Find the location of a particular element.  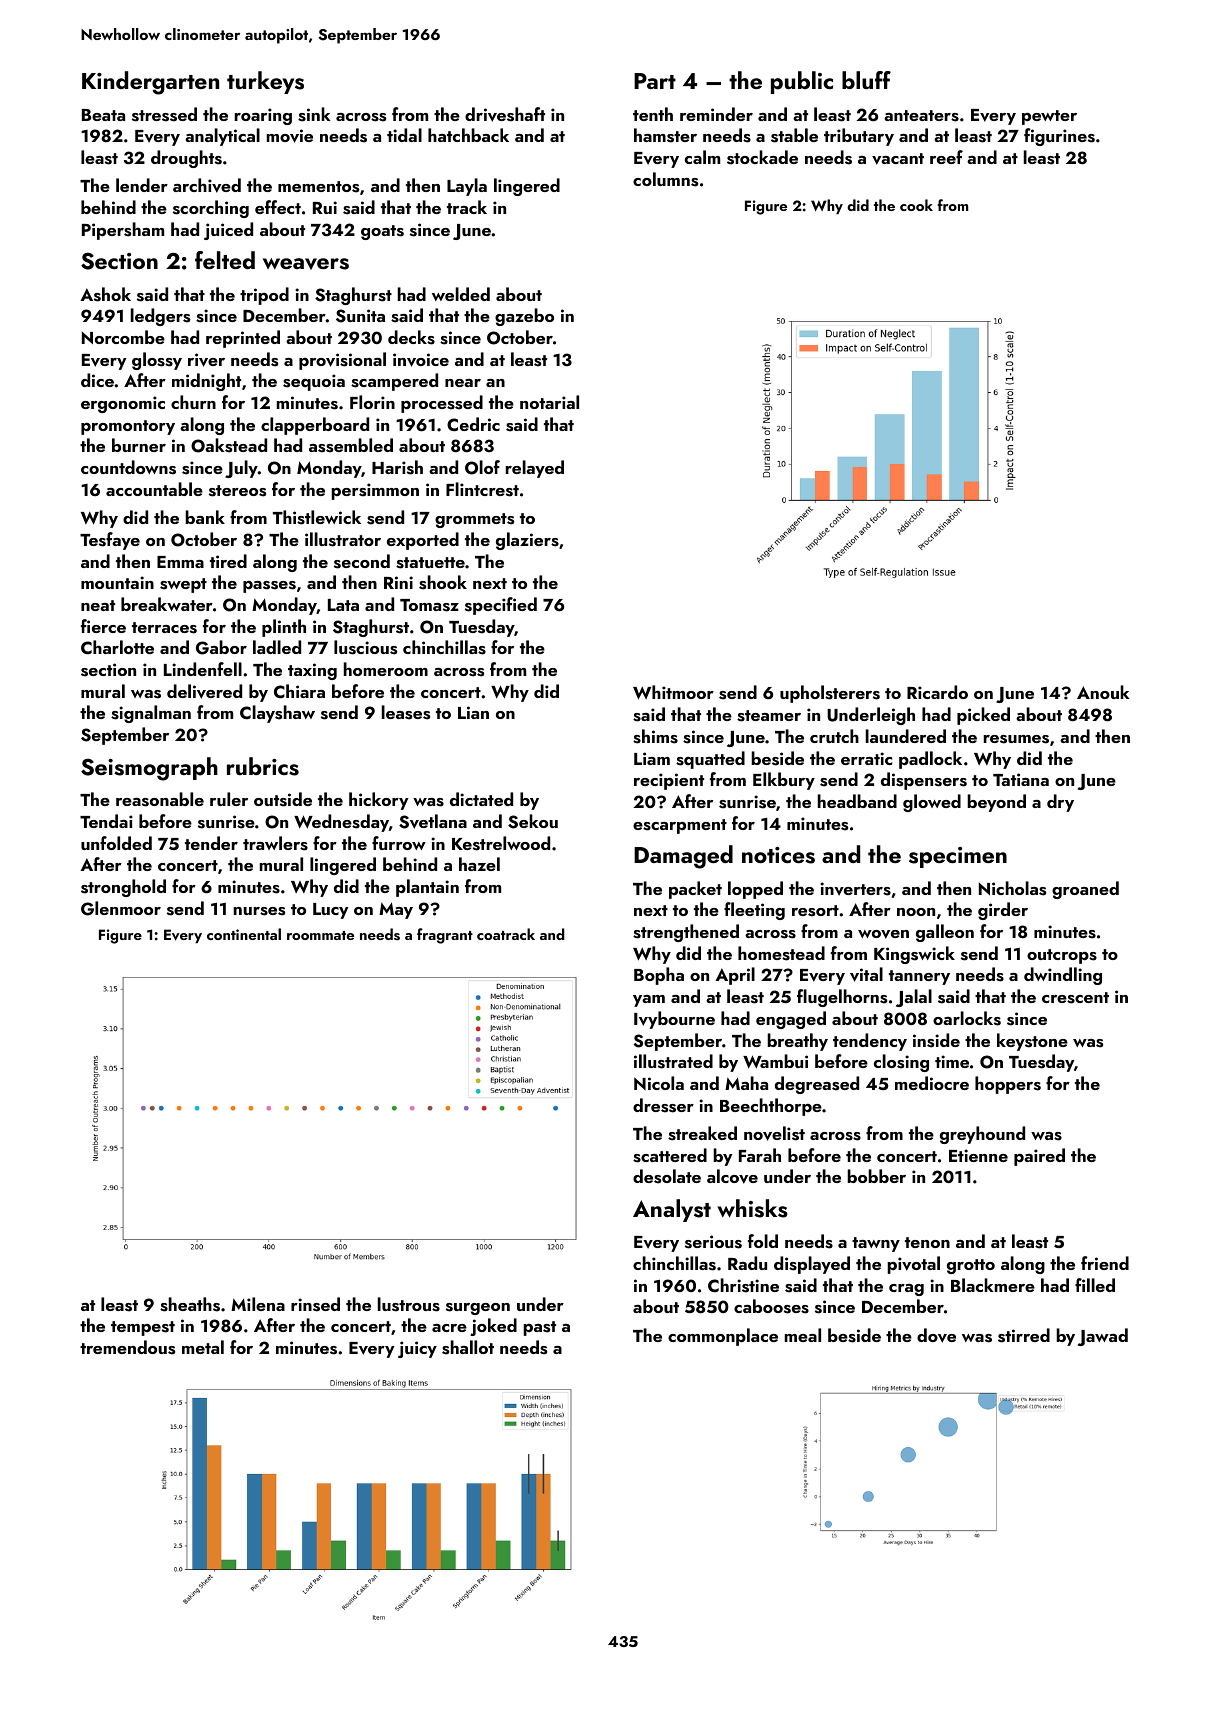

relayed is located at coordinates (535, 469).
